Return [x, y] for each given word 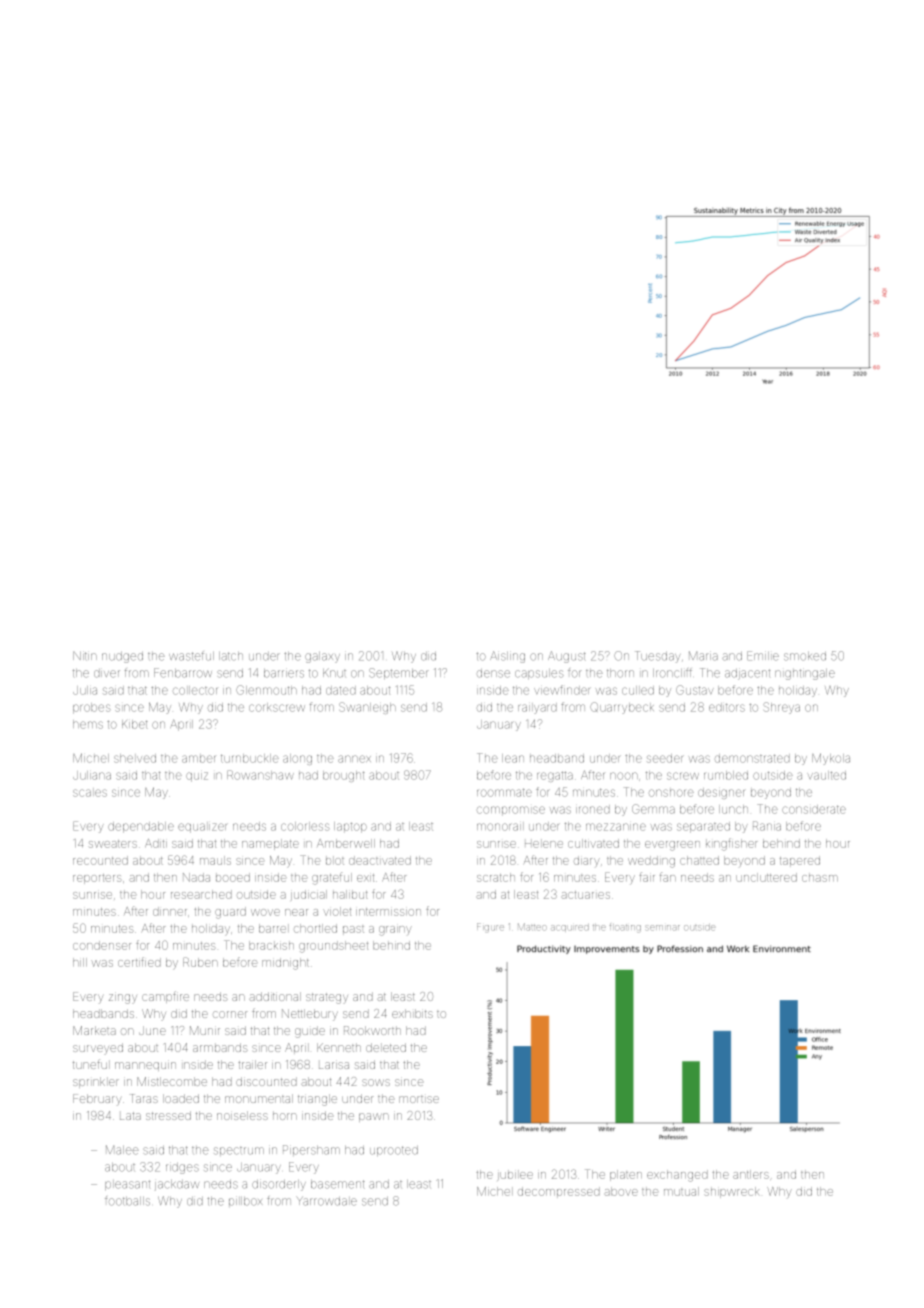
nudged [122, 657]
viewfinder [562, 690]
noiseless [242, 1115]
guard [230, 913]
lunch [733, 809]
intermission [388, 912]
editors [727, 707]
